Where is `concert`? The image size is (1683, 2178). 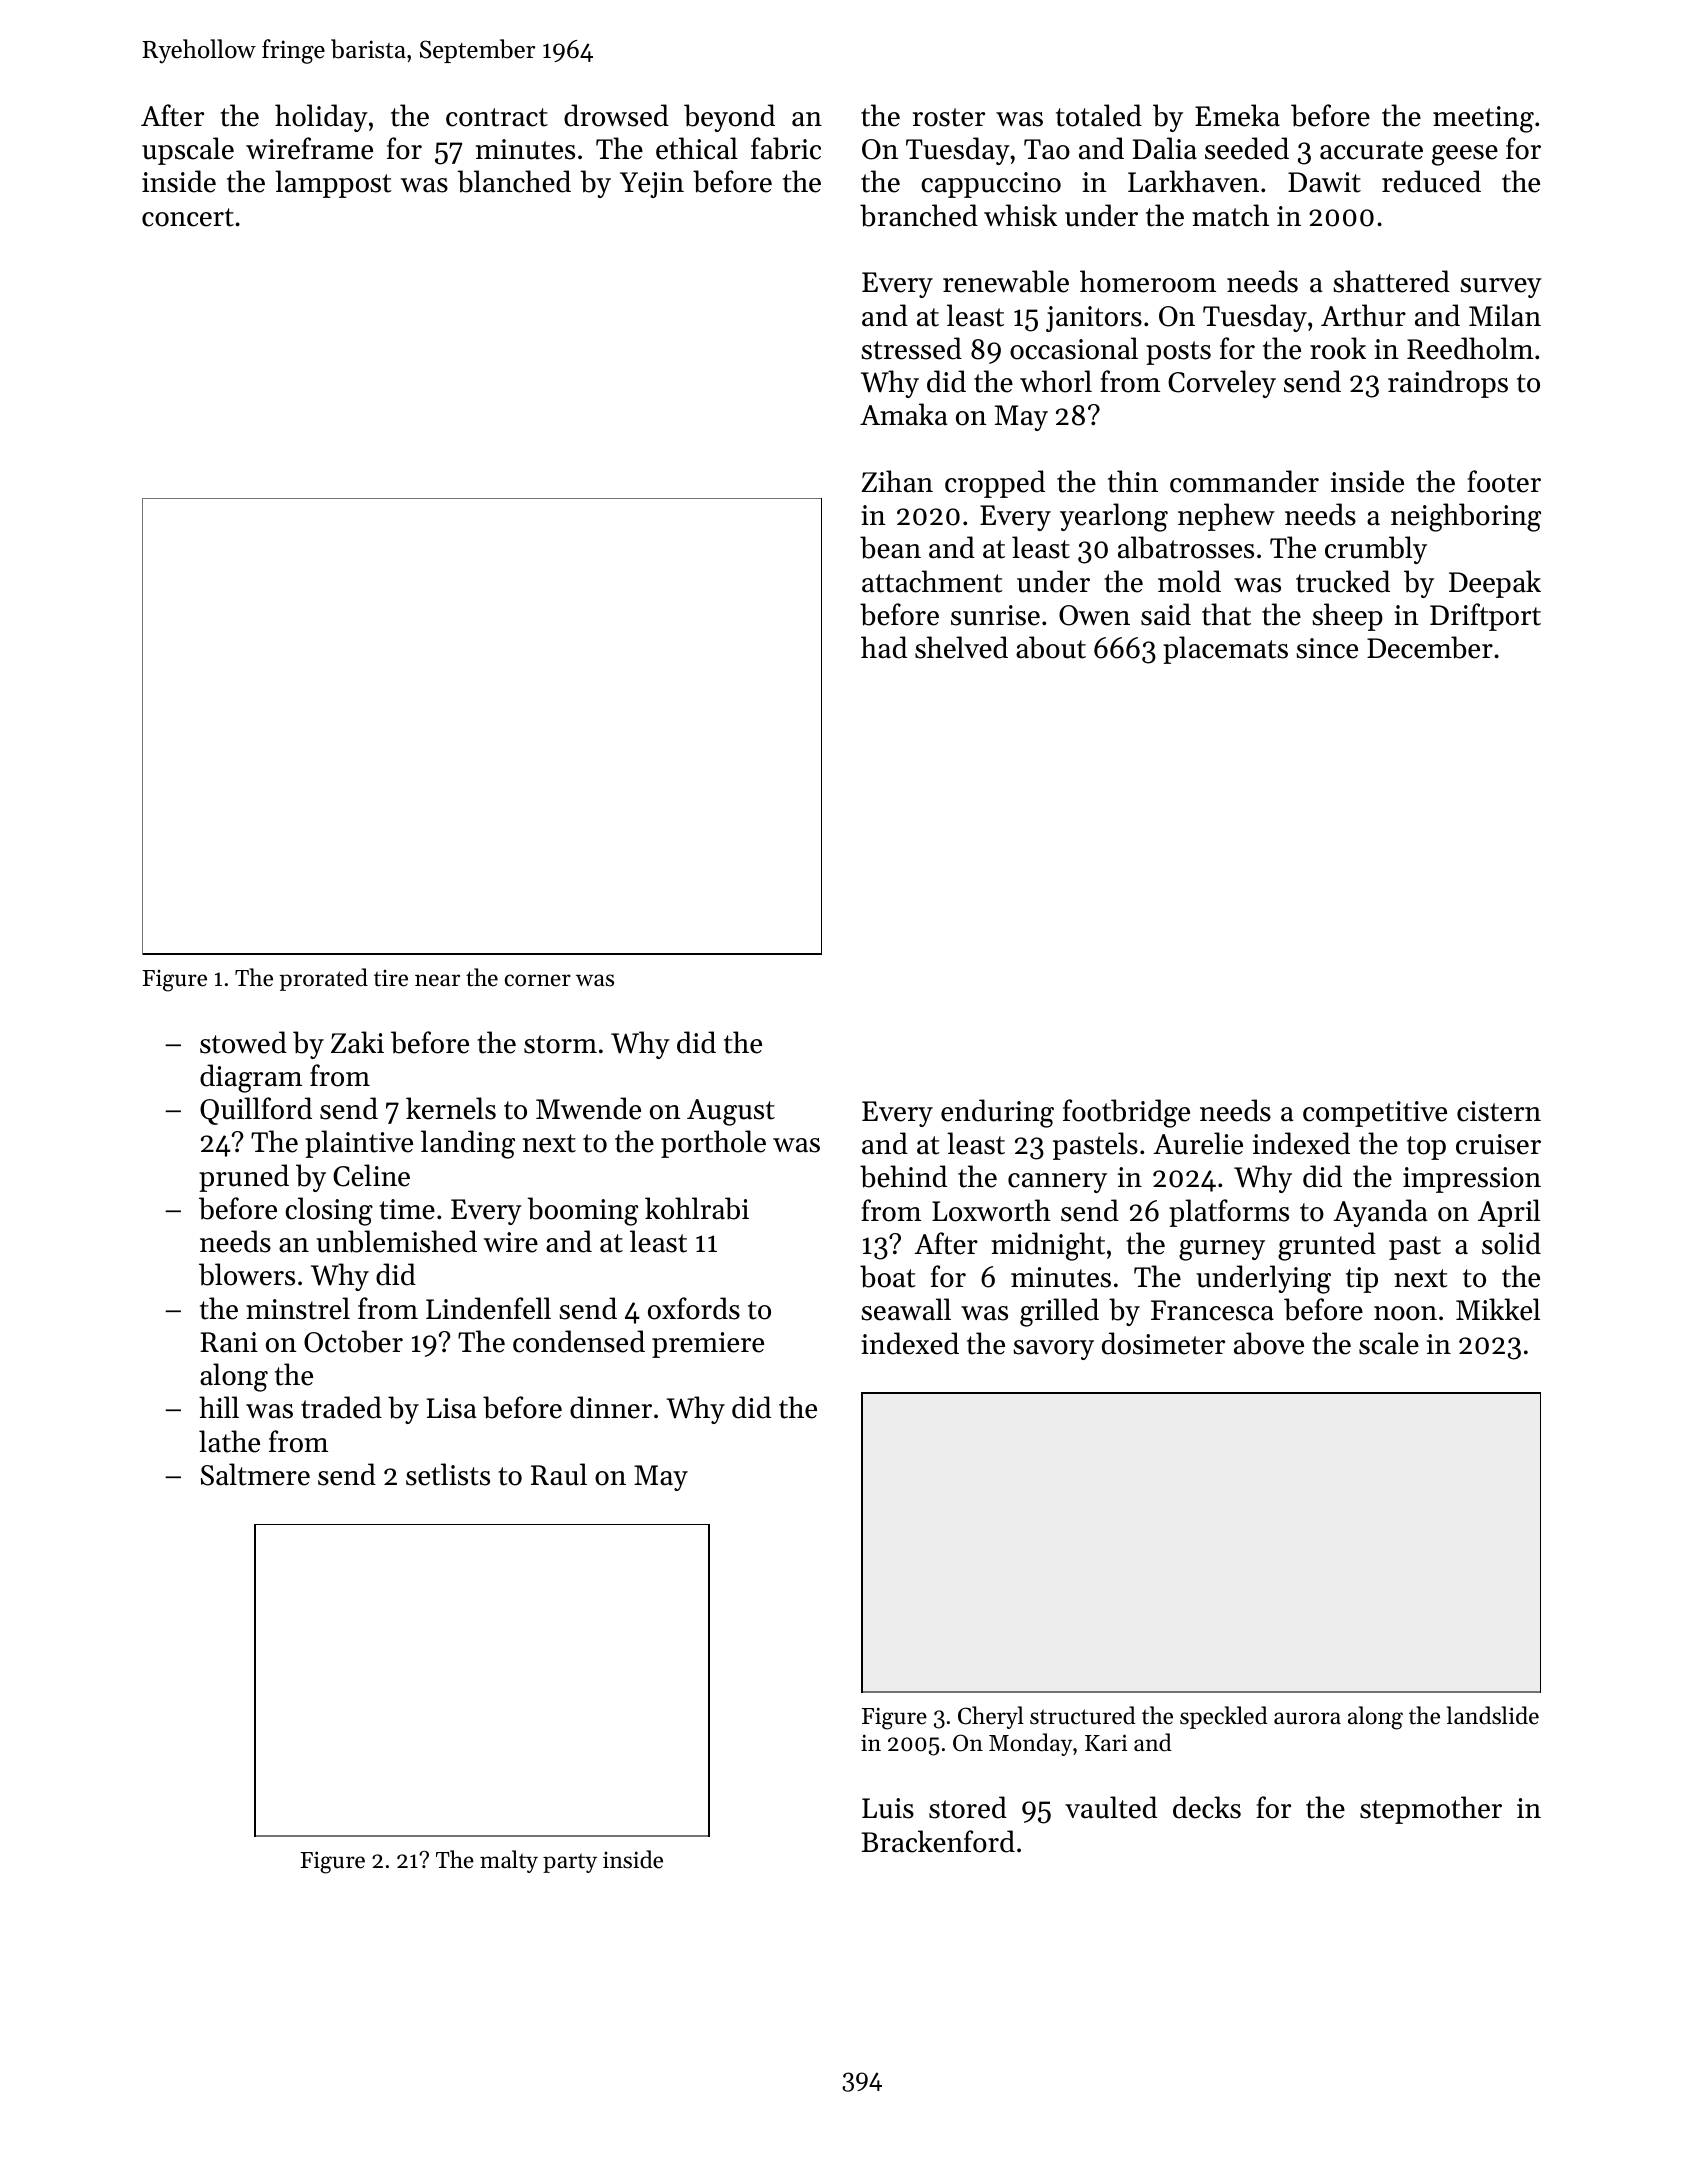 concert is located at coordinates (188, 217).
